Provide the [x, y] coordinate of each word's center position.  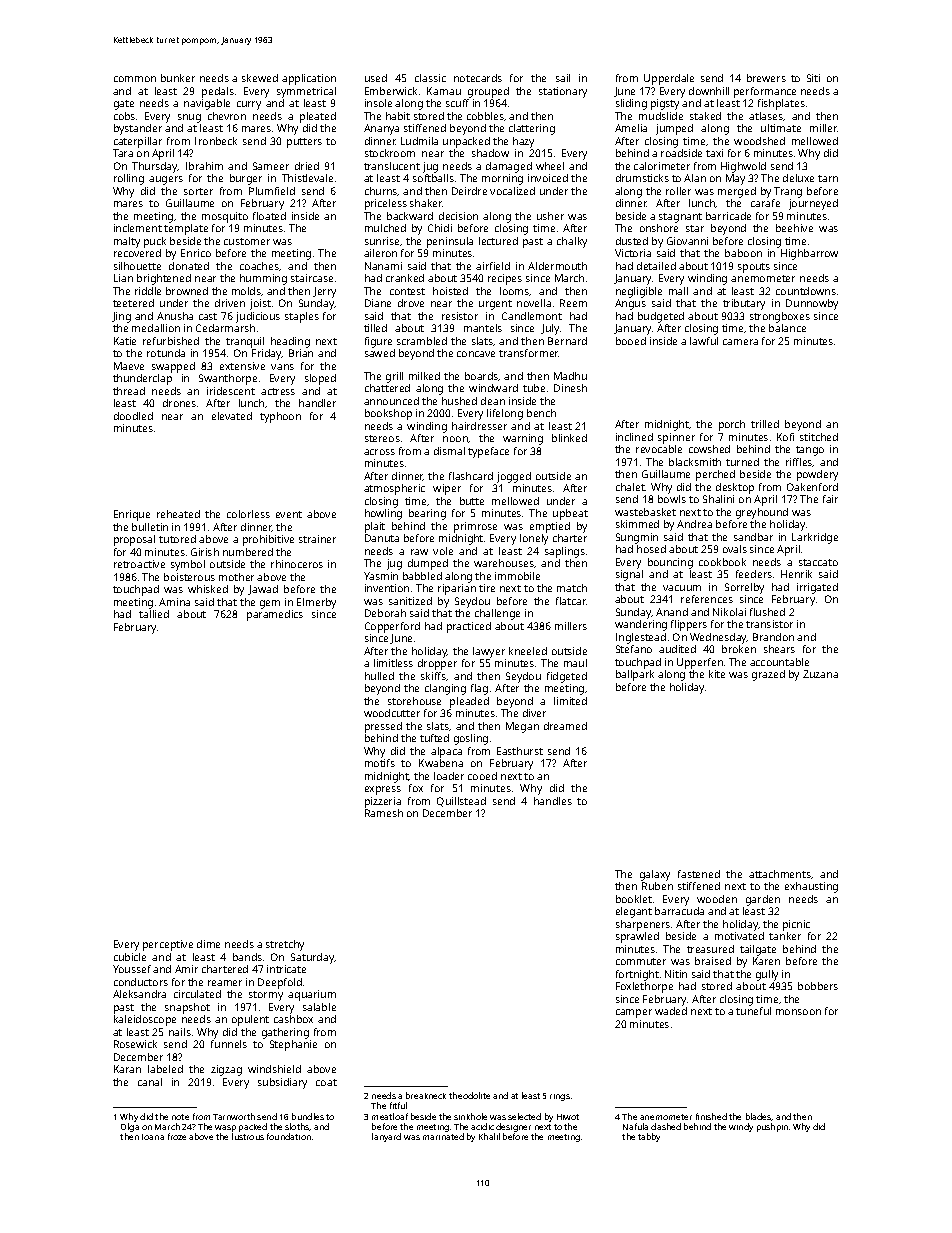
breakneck [426, 1095]
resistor [460, 316]
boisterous [189, 577]
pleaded [469, 702]
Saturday [313, 958]
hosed [651, 549]
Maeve [129, 366]
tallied [154, 614]
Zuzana [820, 674]
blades [759, 1117]
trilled [765, 424]
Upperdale [669, 79]
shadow [490, 153]
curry [249, 105]
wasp [225, 1128]
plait [375, 527]
